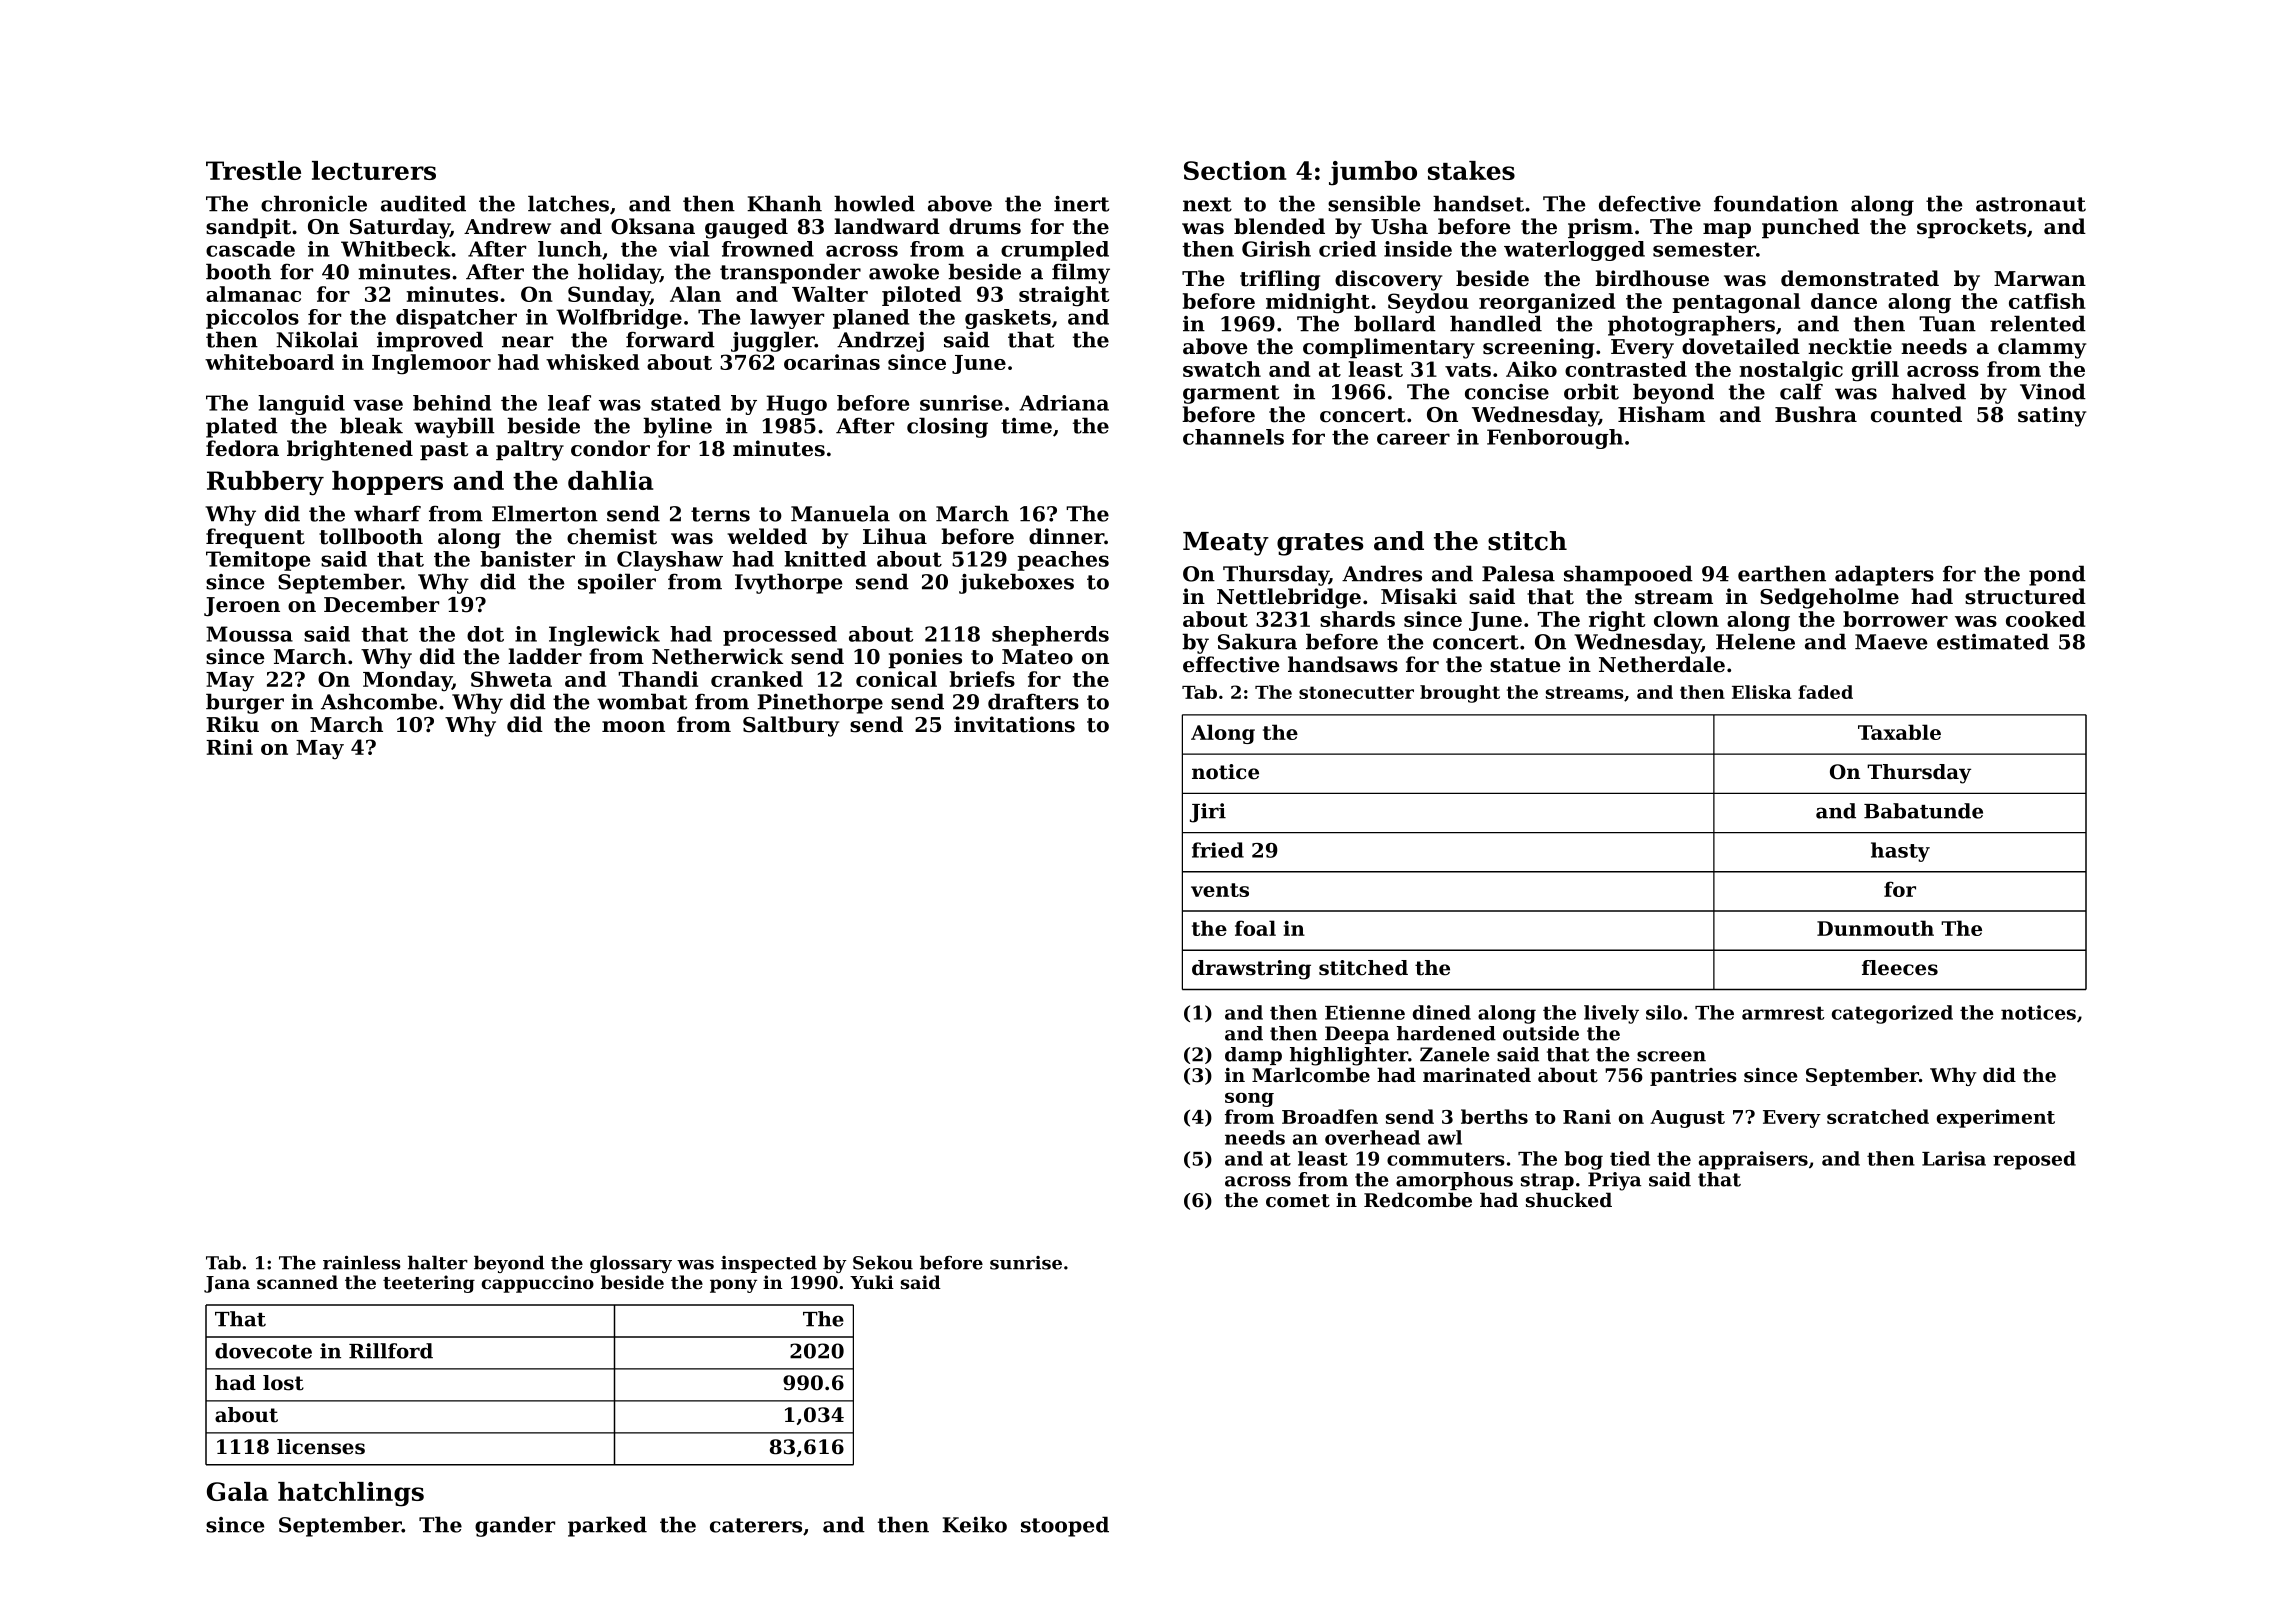 This screenshot has width=2292, height=1620. What do you see at coordinates (1923, 811) in the screenshot?
I see `Babatunde` at bounding box center [1923, 811].
